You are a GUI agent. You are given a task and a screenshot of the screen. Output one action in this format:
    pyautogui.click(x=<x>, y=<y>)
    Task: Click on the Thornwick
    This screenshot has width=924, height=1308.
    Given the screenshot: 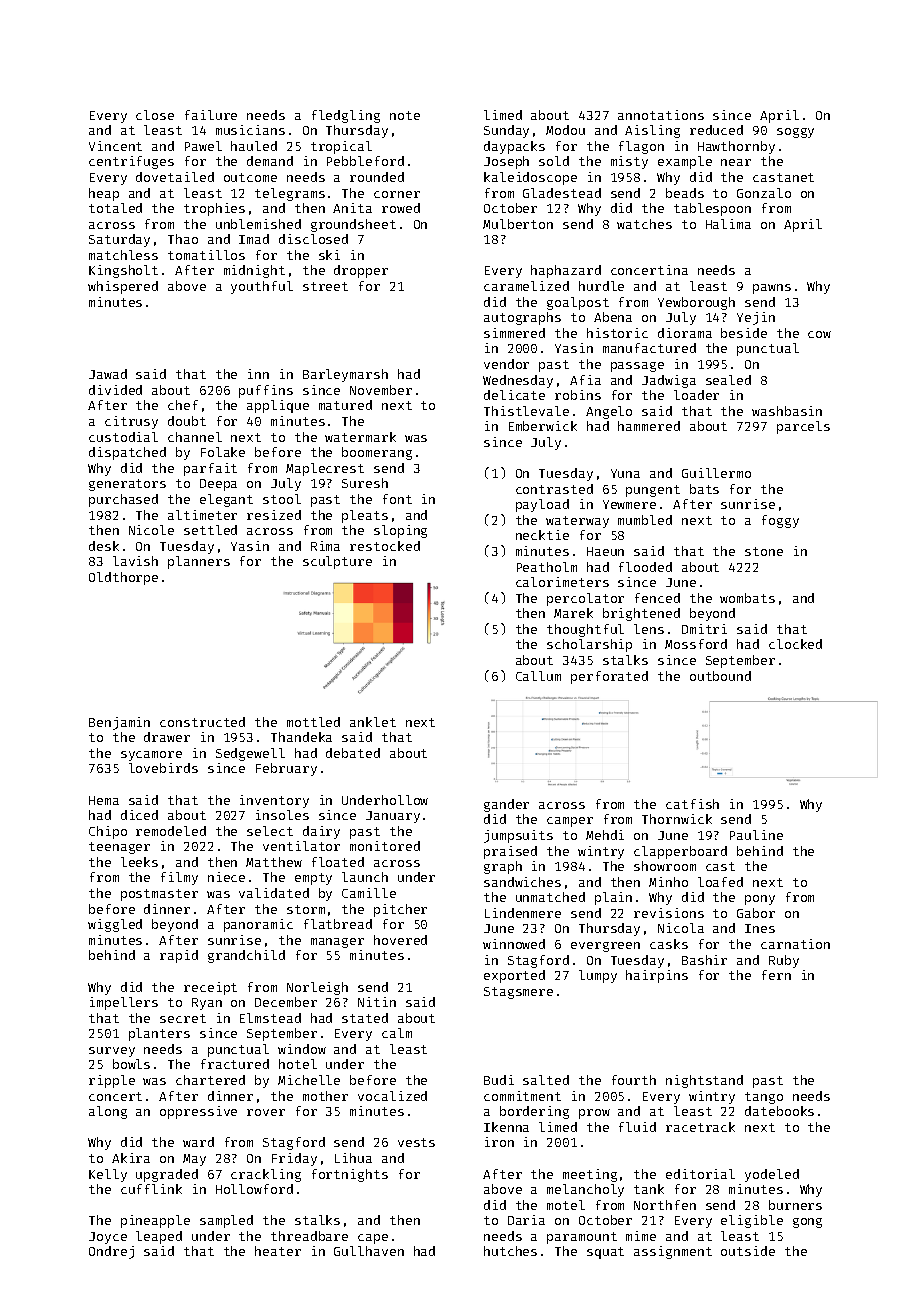 What is the action you would take?
    pyautogui.click(x=677, y=819)
